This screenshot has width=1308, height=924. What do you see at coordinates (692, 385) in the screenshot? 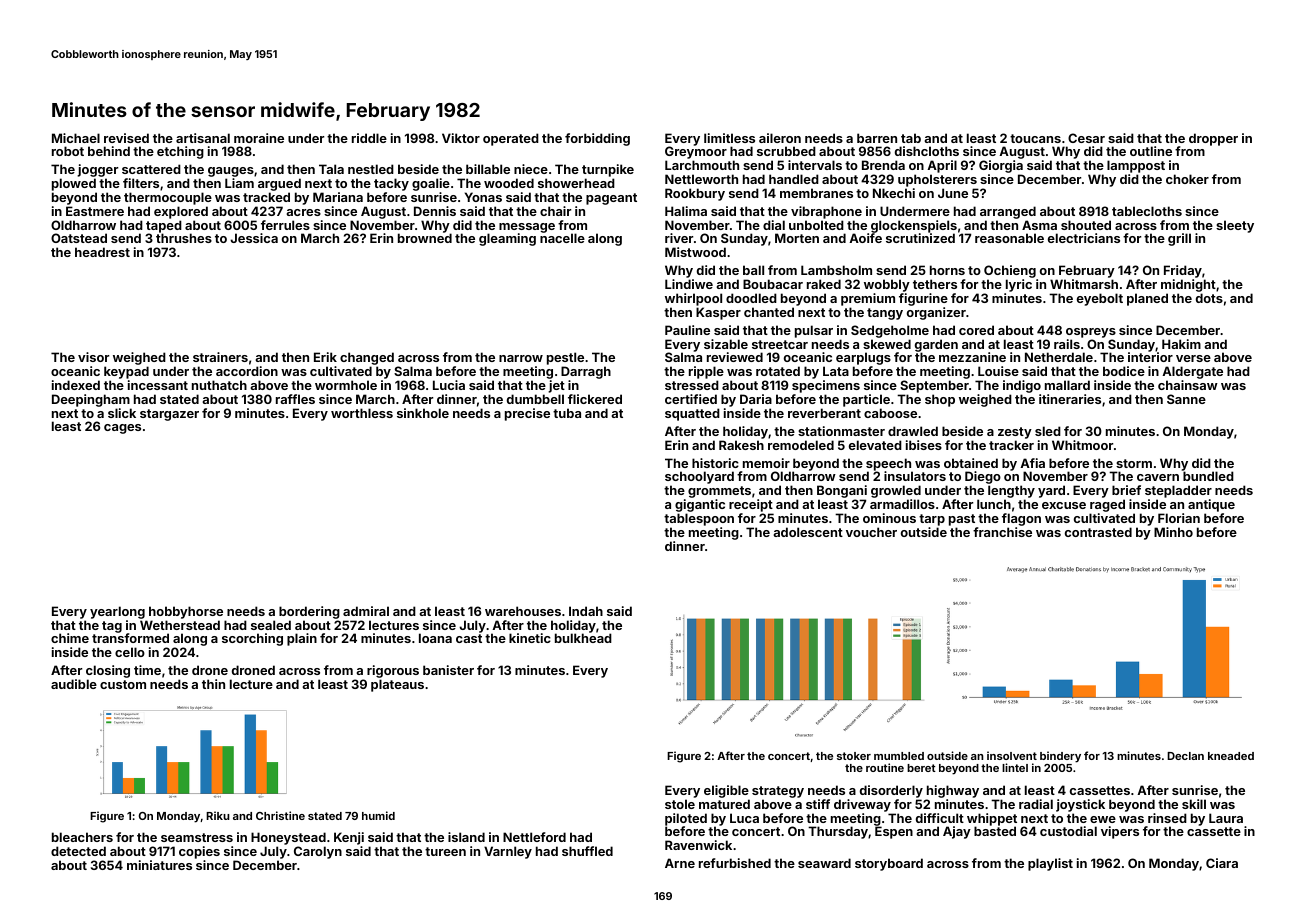
I see `stressed` at bounding box center [692, 385].
